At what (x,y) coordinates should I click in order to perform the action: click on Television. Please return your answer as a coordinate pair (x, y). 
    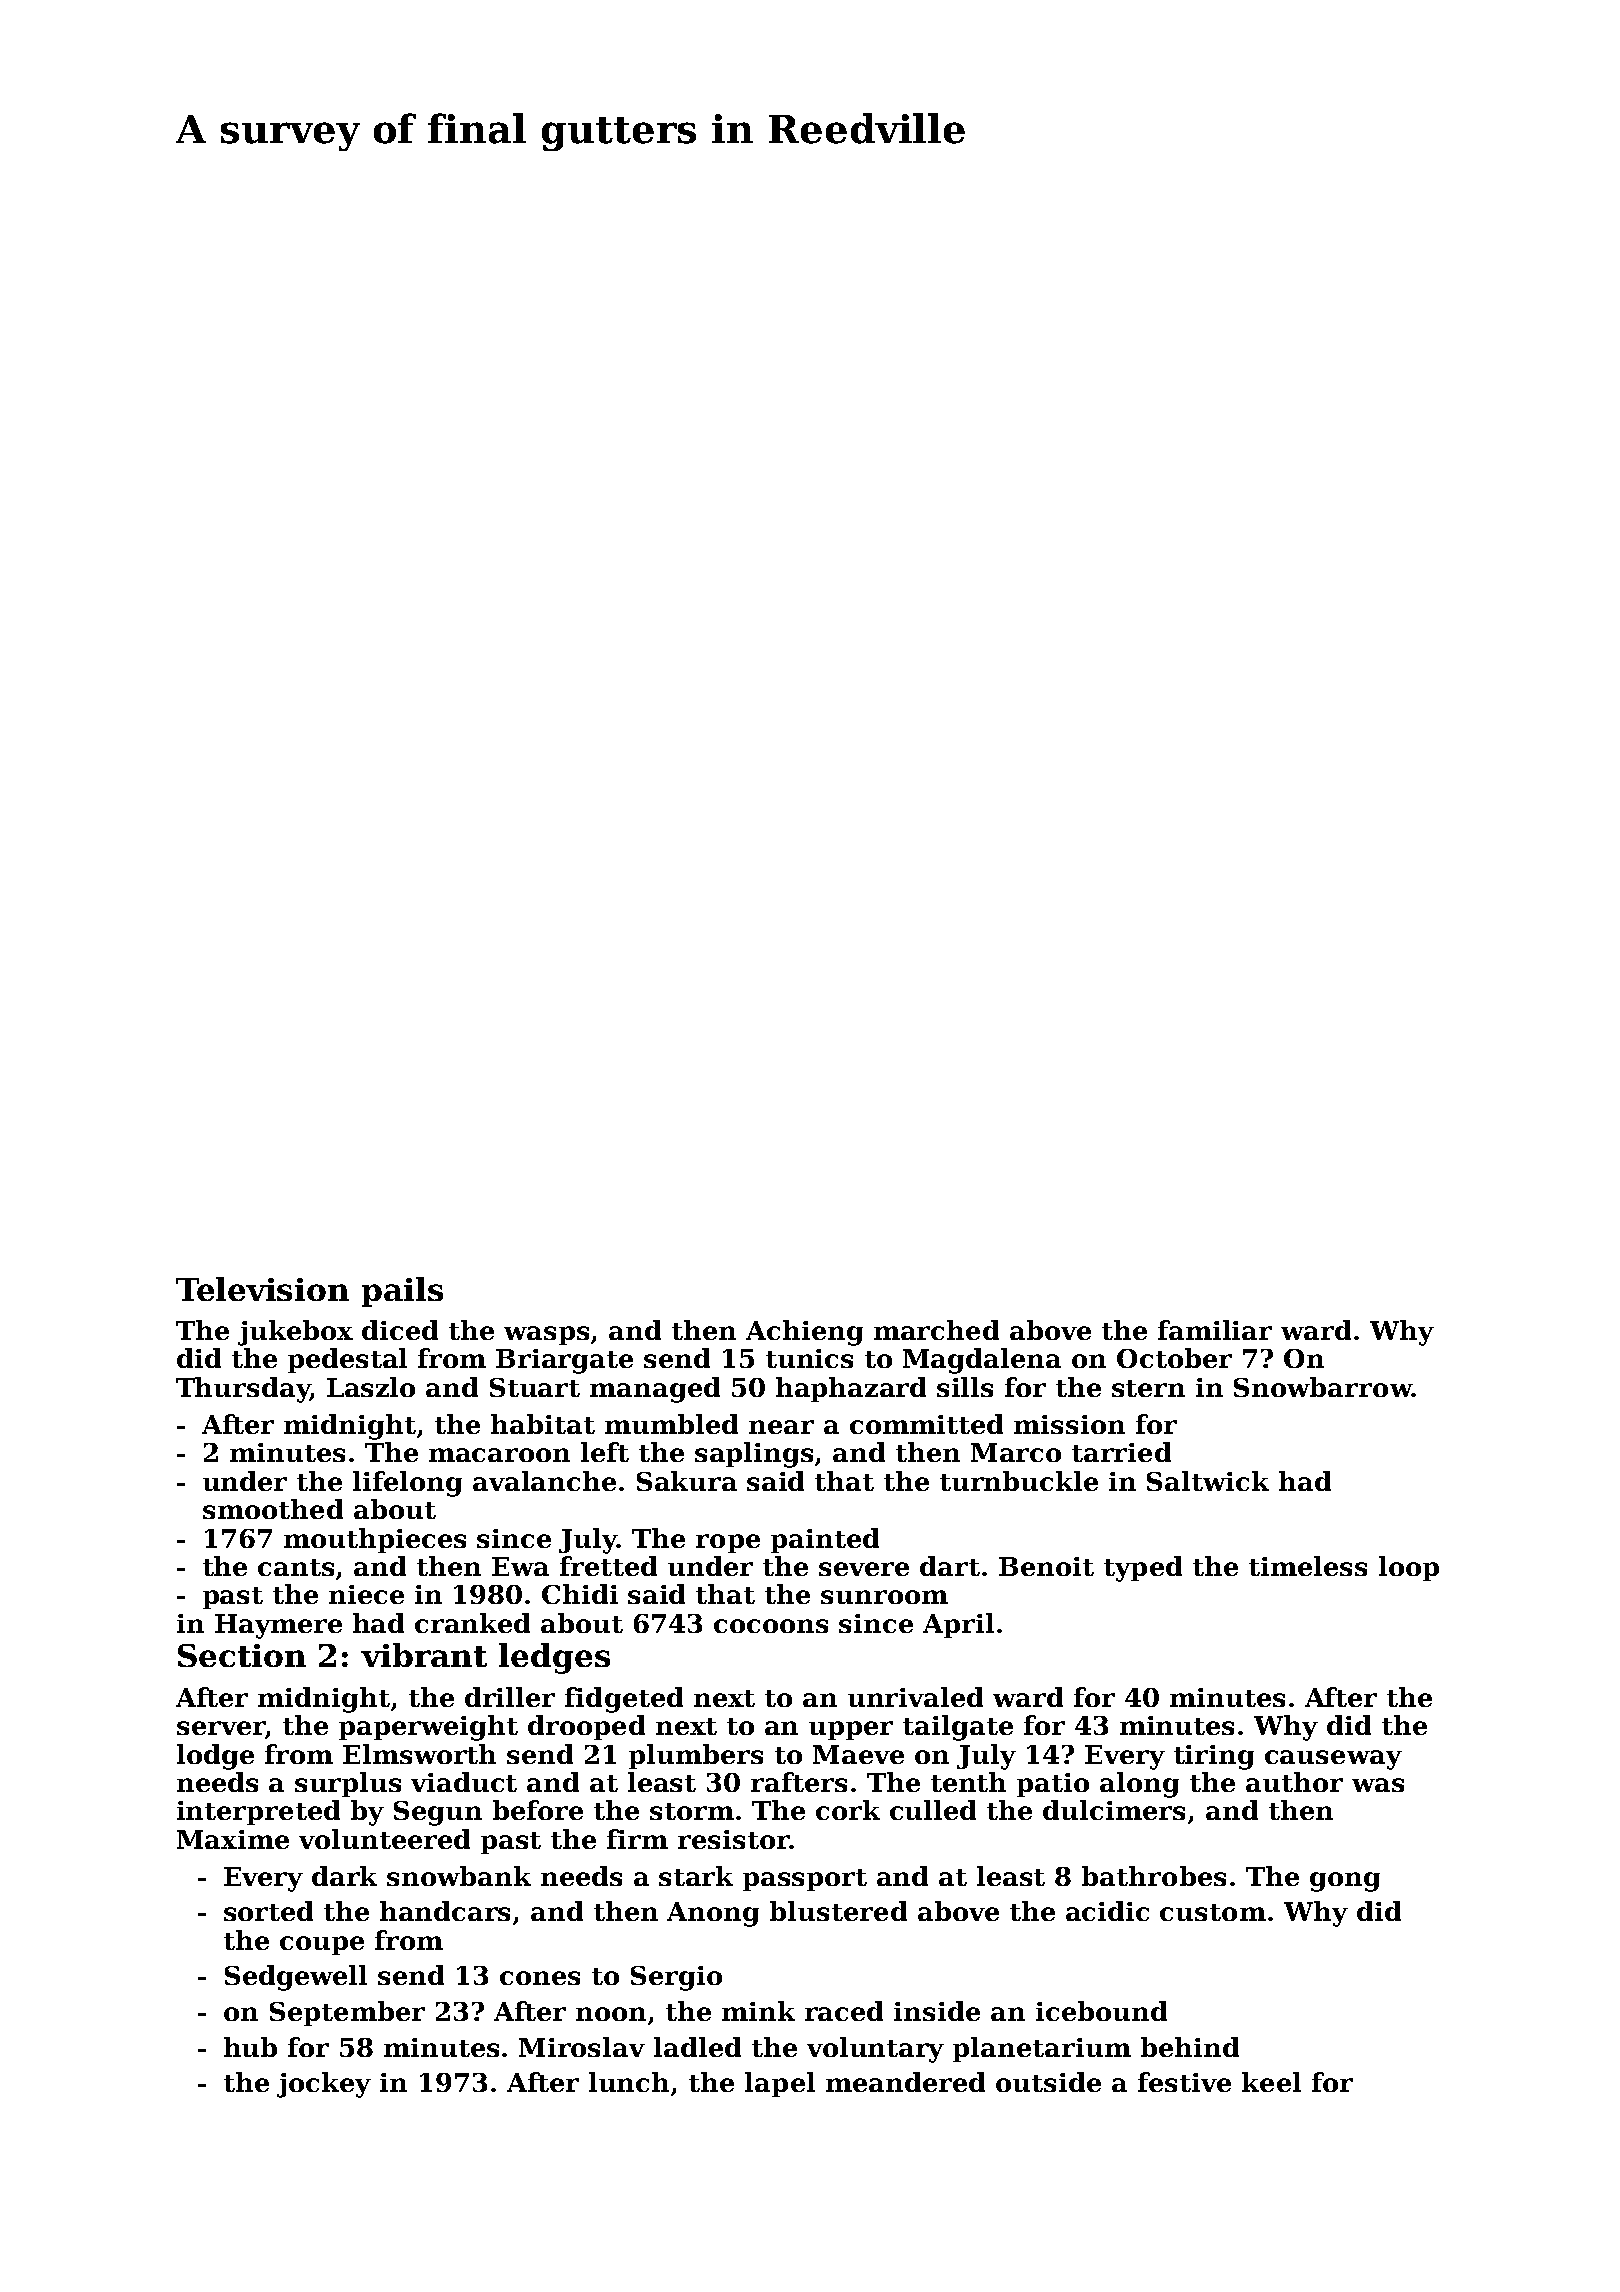
    Looking at the image, I should click on (262, 1289).
